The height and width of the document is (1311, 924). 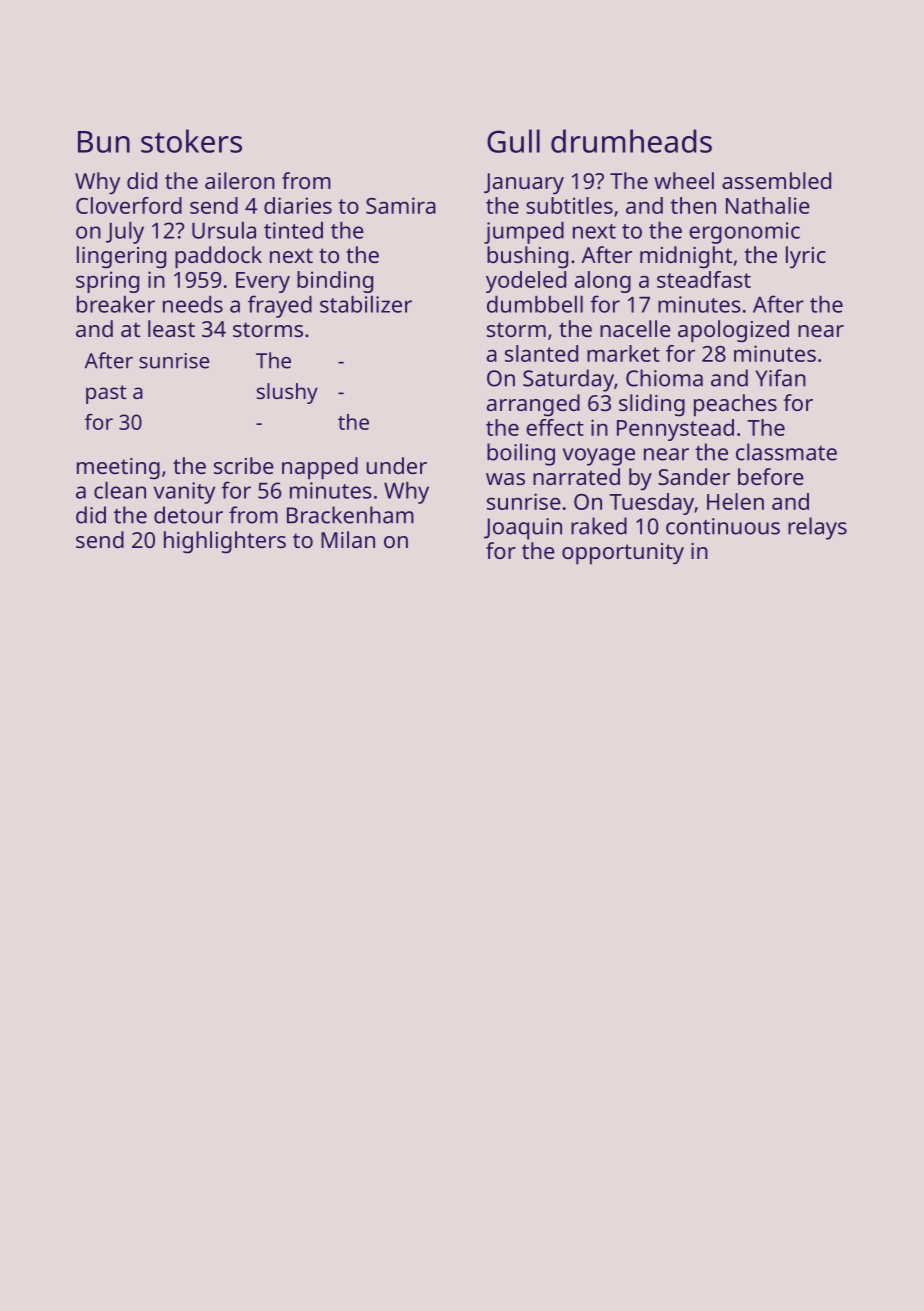 What do you see at coordinates (603, 282) in the document?
I see `along` at bounding box center [603, 282].
